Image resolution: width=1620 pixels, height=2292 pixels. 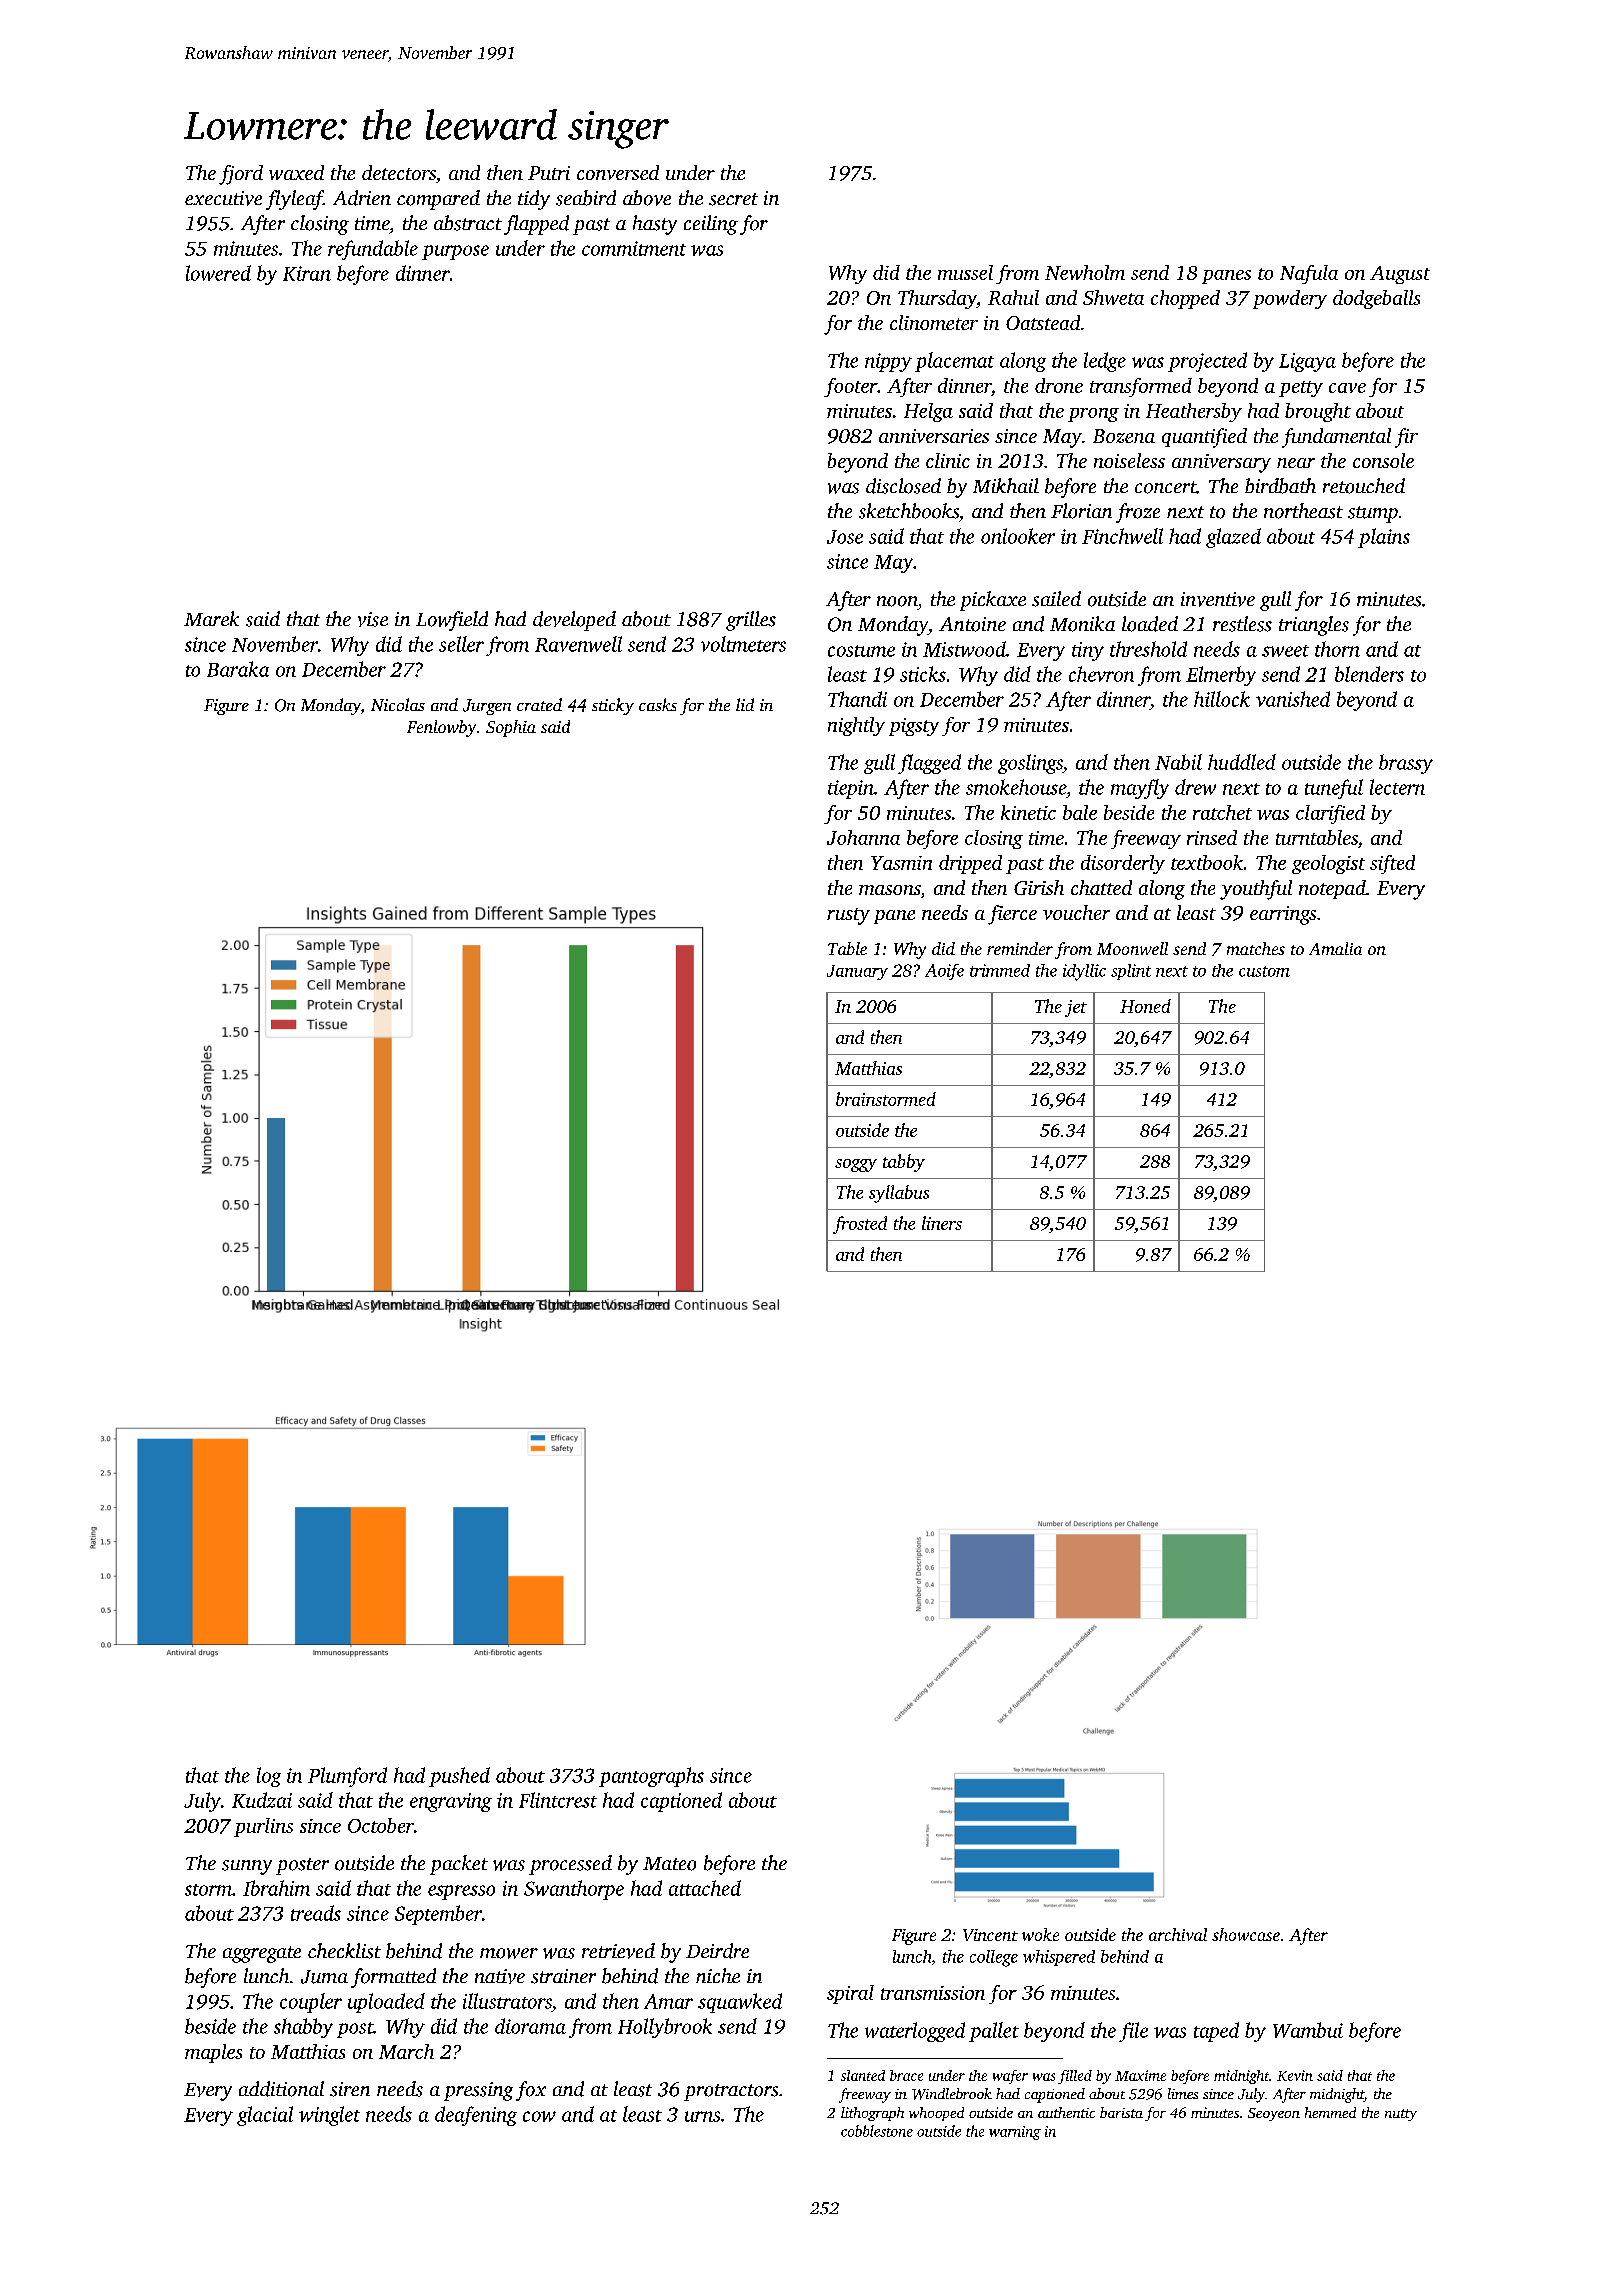 What do you see at coordinates (1309, 274) in the screenshot?
I see `Nafula` at bounding box center [1309, 274].
